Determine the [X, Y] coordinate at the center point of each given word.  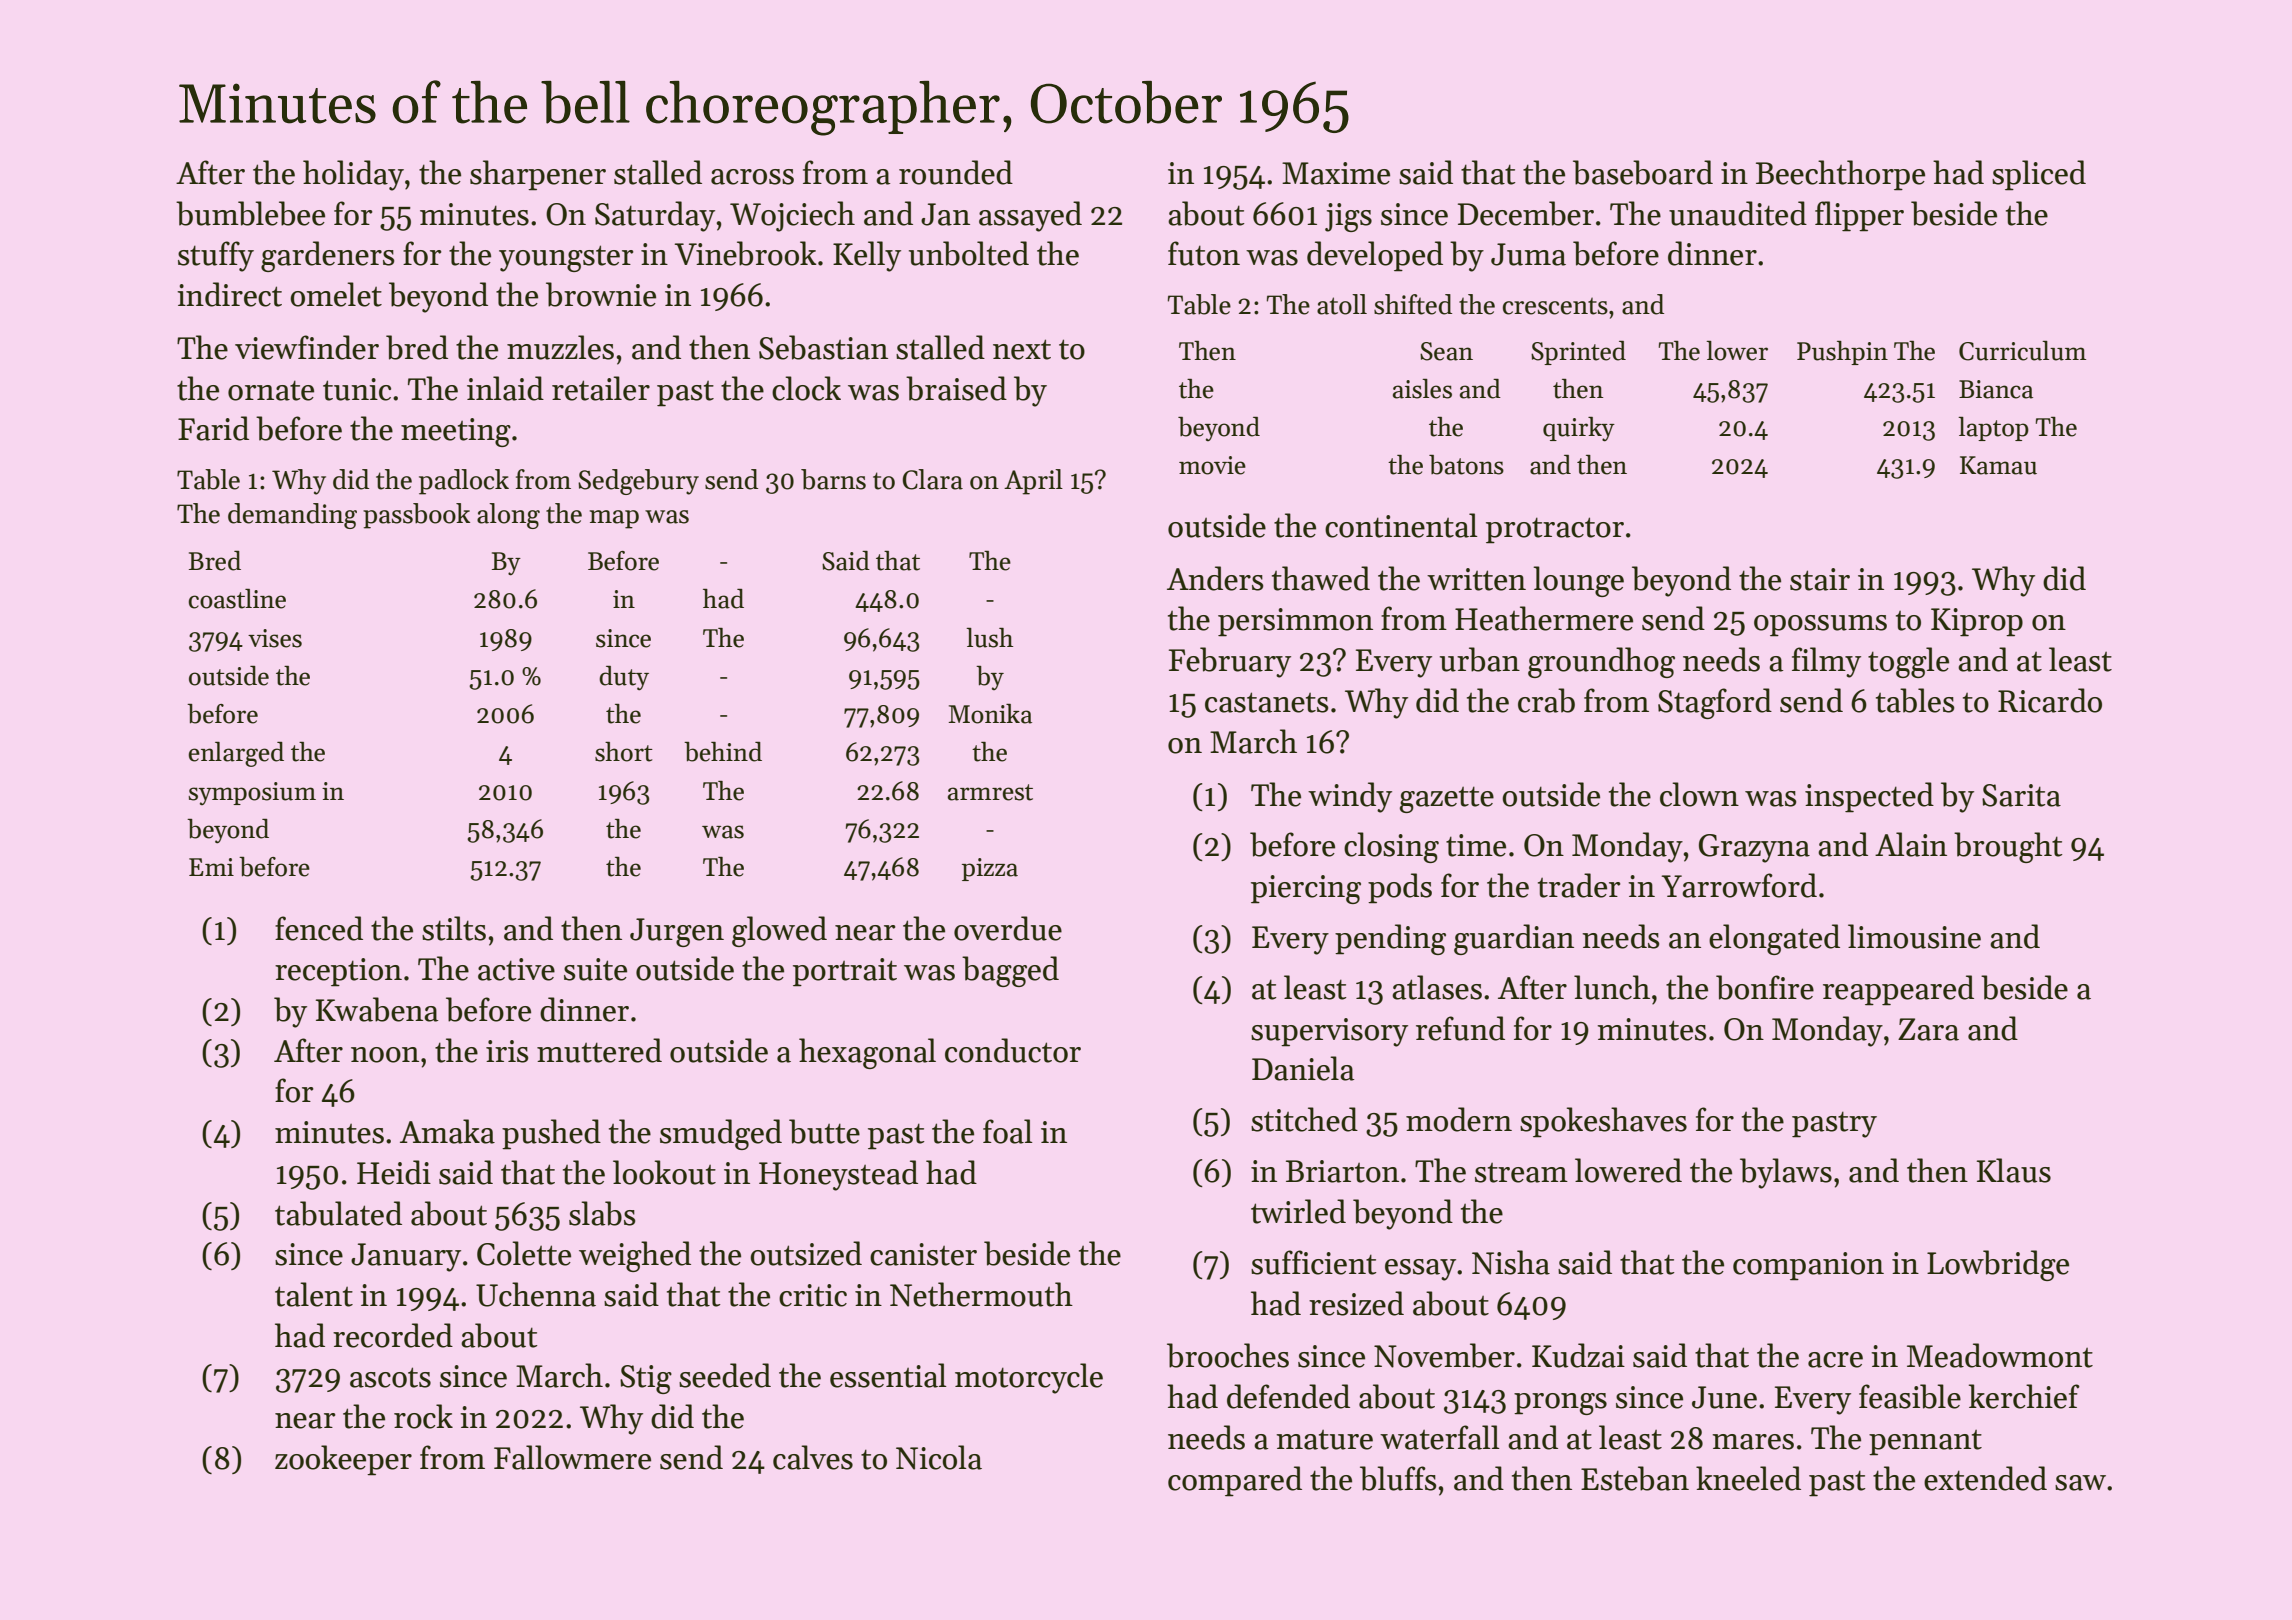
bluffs [1398, 1478]
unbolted [969, 253]
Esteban [1635, 1478]
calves [813, 1457]
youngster [566, 258]
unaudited [1738, 213]
